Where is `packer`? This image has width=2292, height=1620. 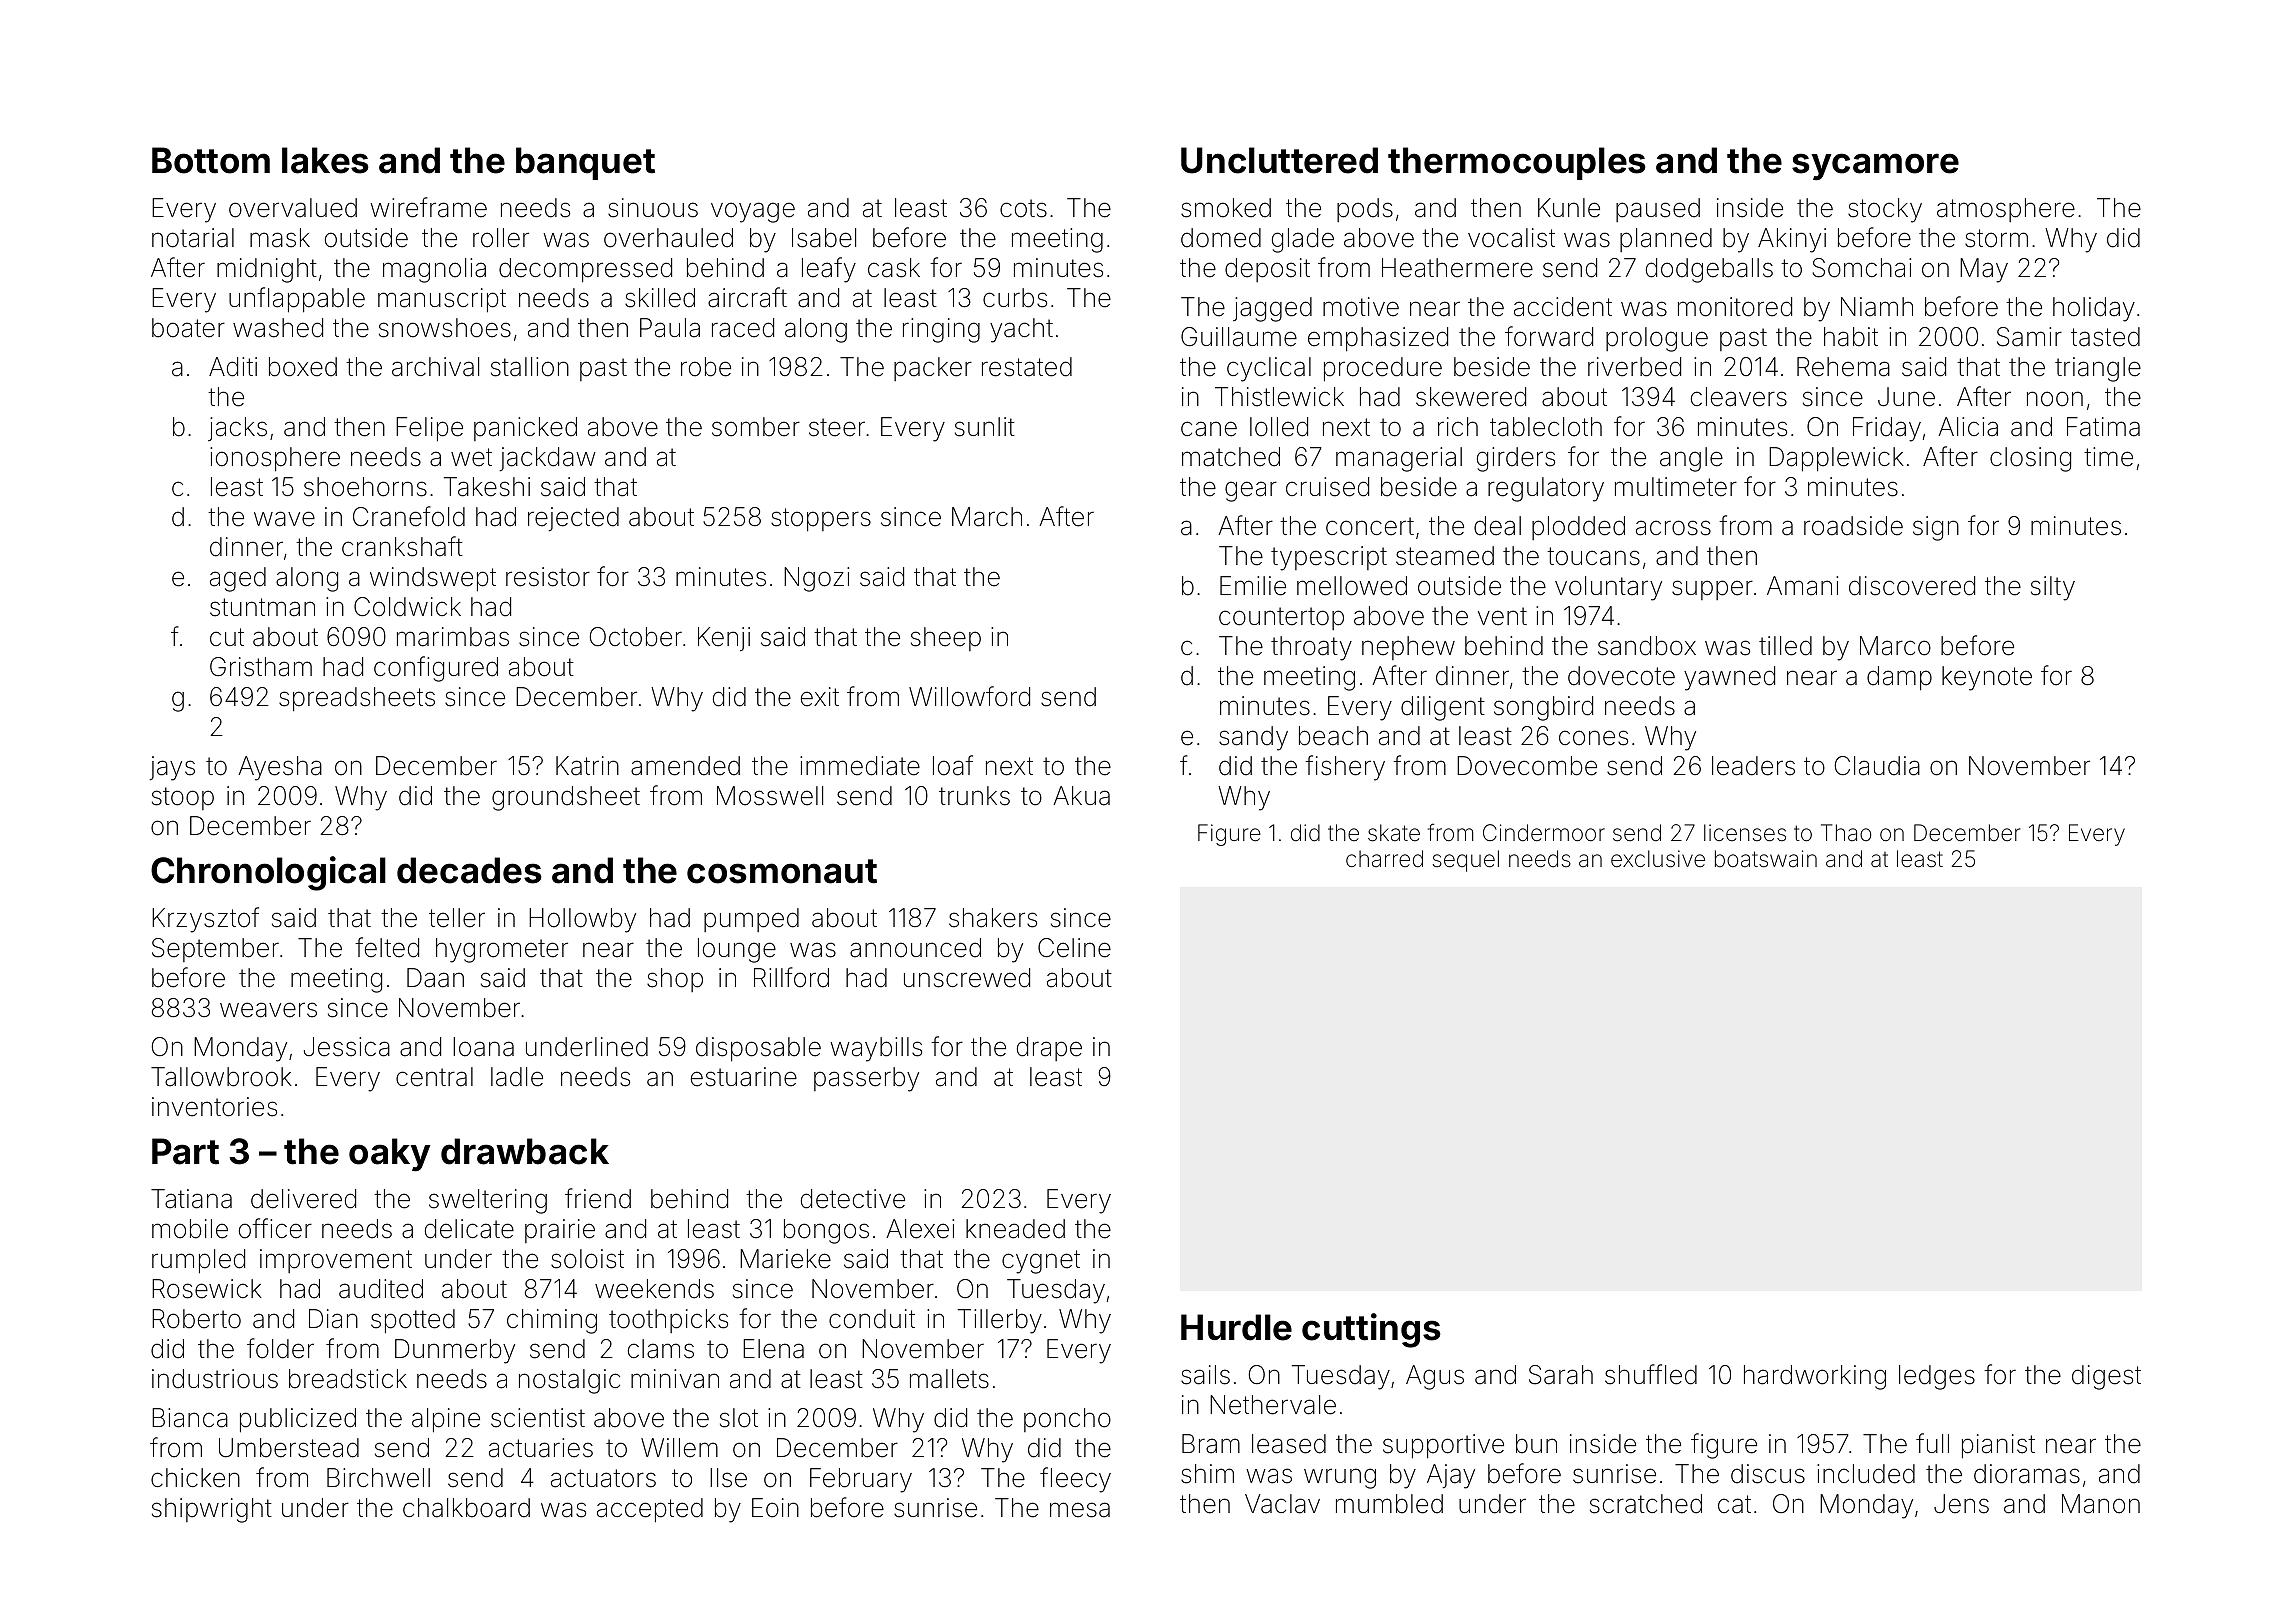
packer is located at coordinates (933, 369).
